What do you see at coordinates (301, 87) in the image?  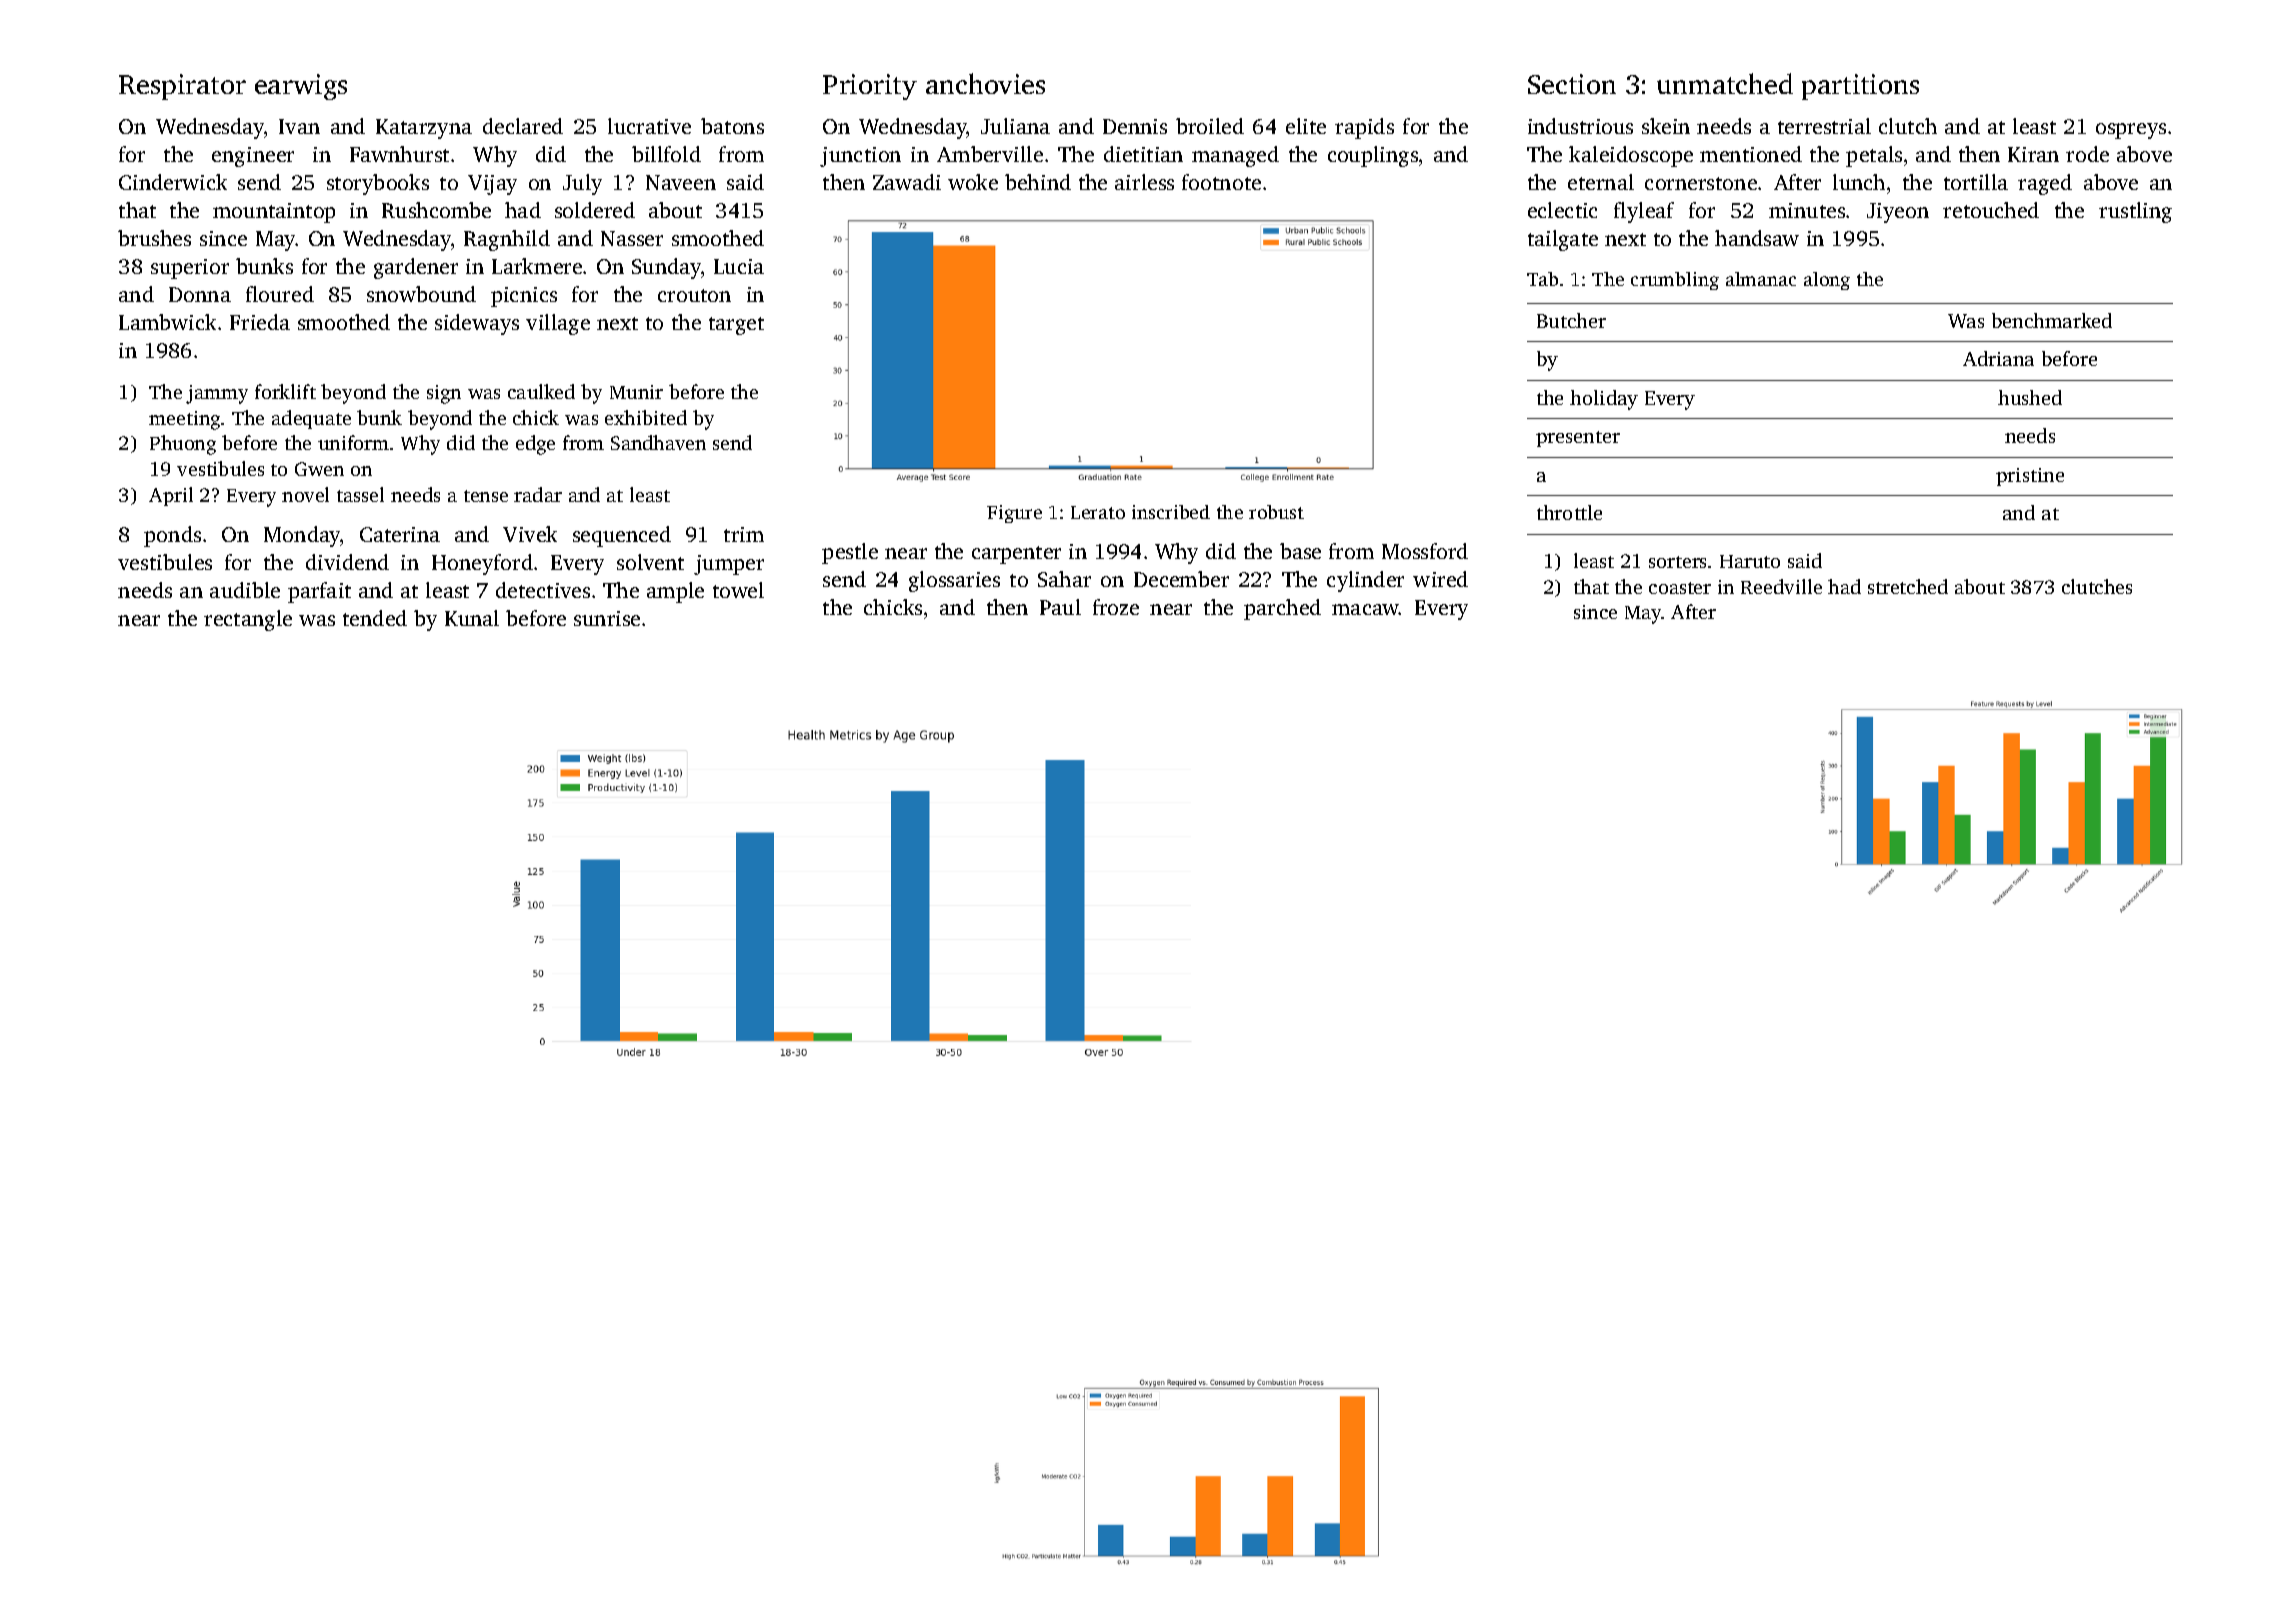 I see `earwigs` at bounding box center [301, 87].
